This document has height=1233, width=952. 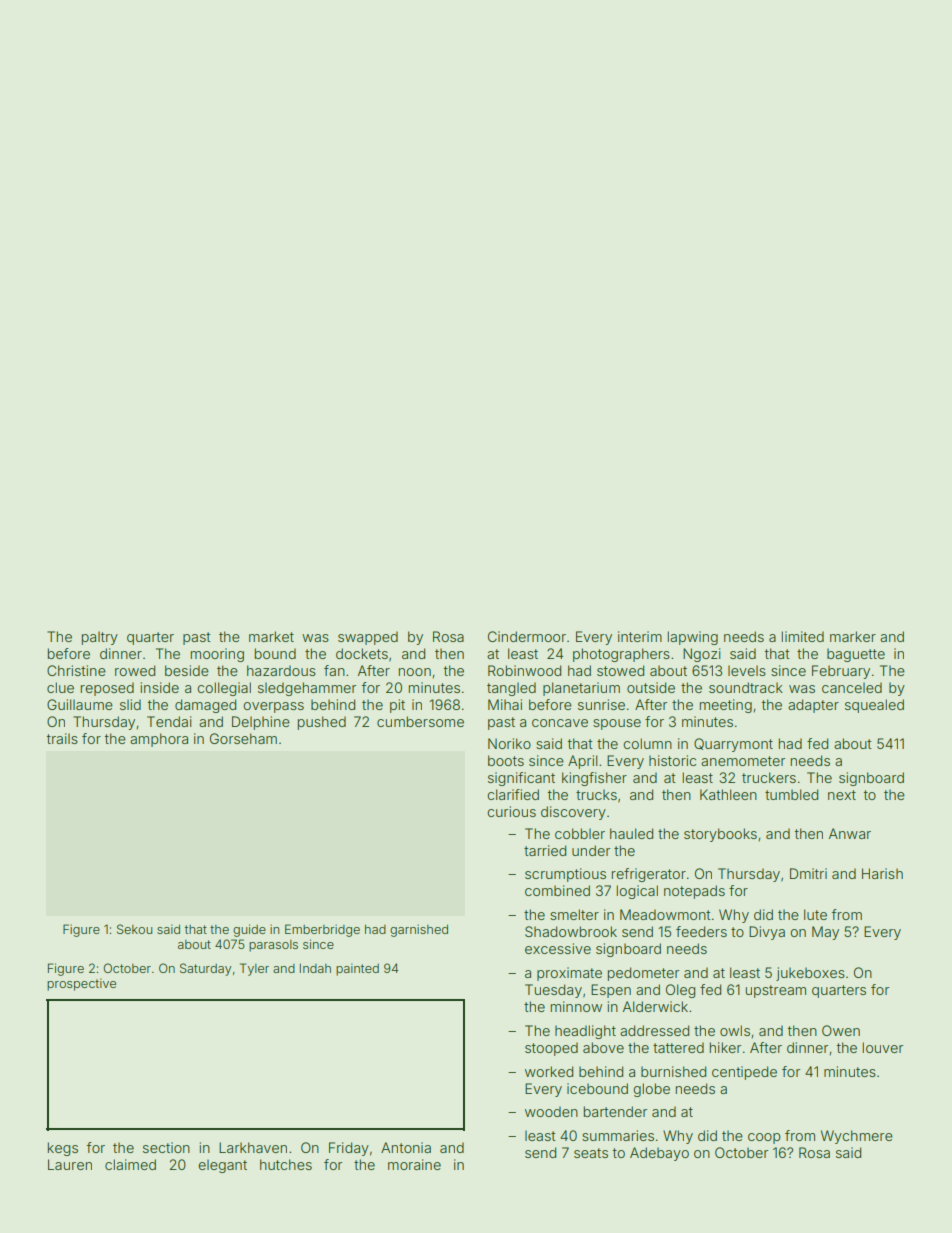 I want to click on notepads, so click(x=694, y=892).
